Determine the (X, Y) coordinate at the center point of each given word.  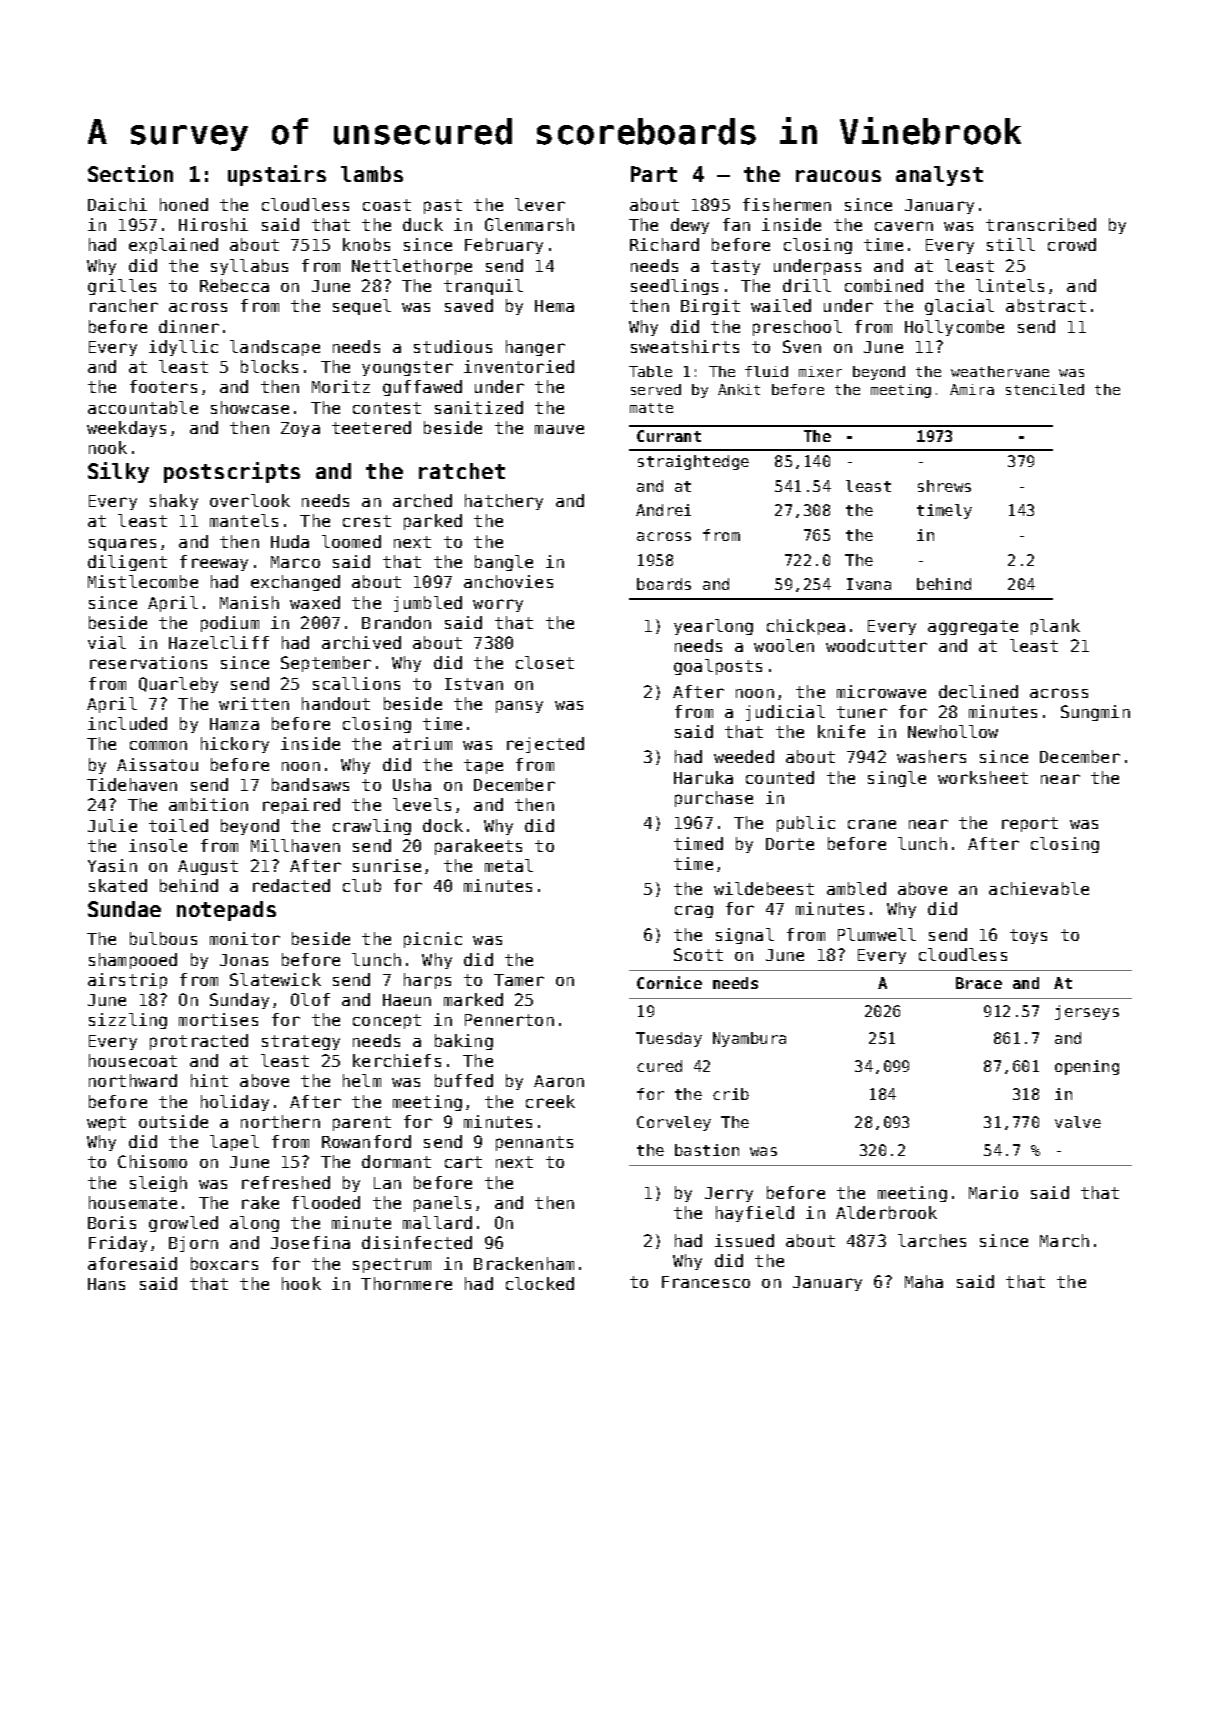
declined (978, 691)
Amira (972, 389)
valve (1078, 1122)
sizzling (128, 1021)
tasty (735, 267)
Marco (295, 562)
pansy (519, 706)
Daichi (117, 204)
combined (884, 285)
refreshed (286, 1182)
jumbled (428, 604)
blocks (269, 366)
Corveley (674, 1123)
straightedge (693, 462)
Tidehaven (132, 784)
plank (1055, 627)
